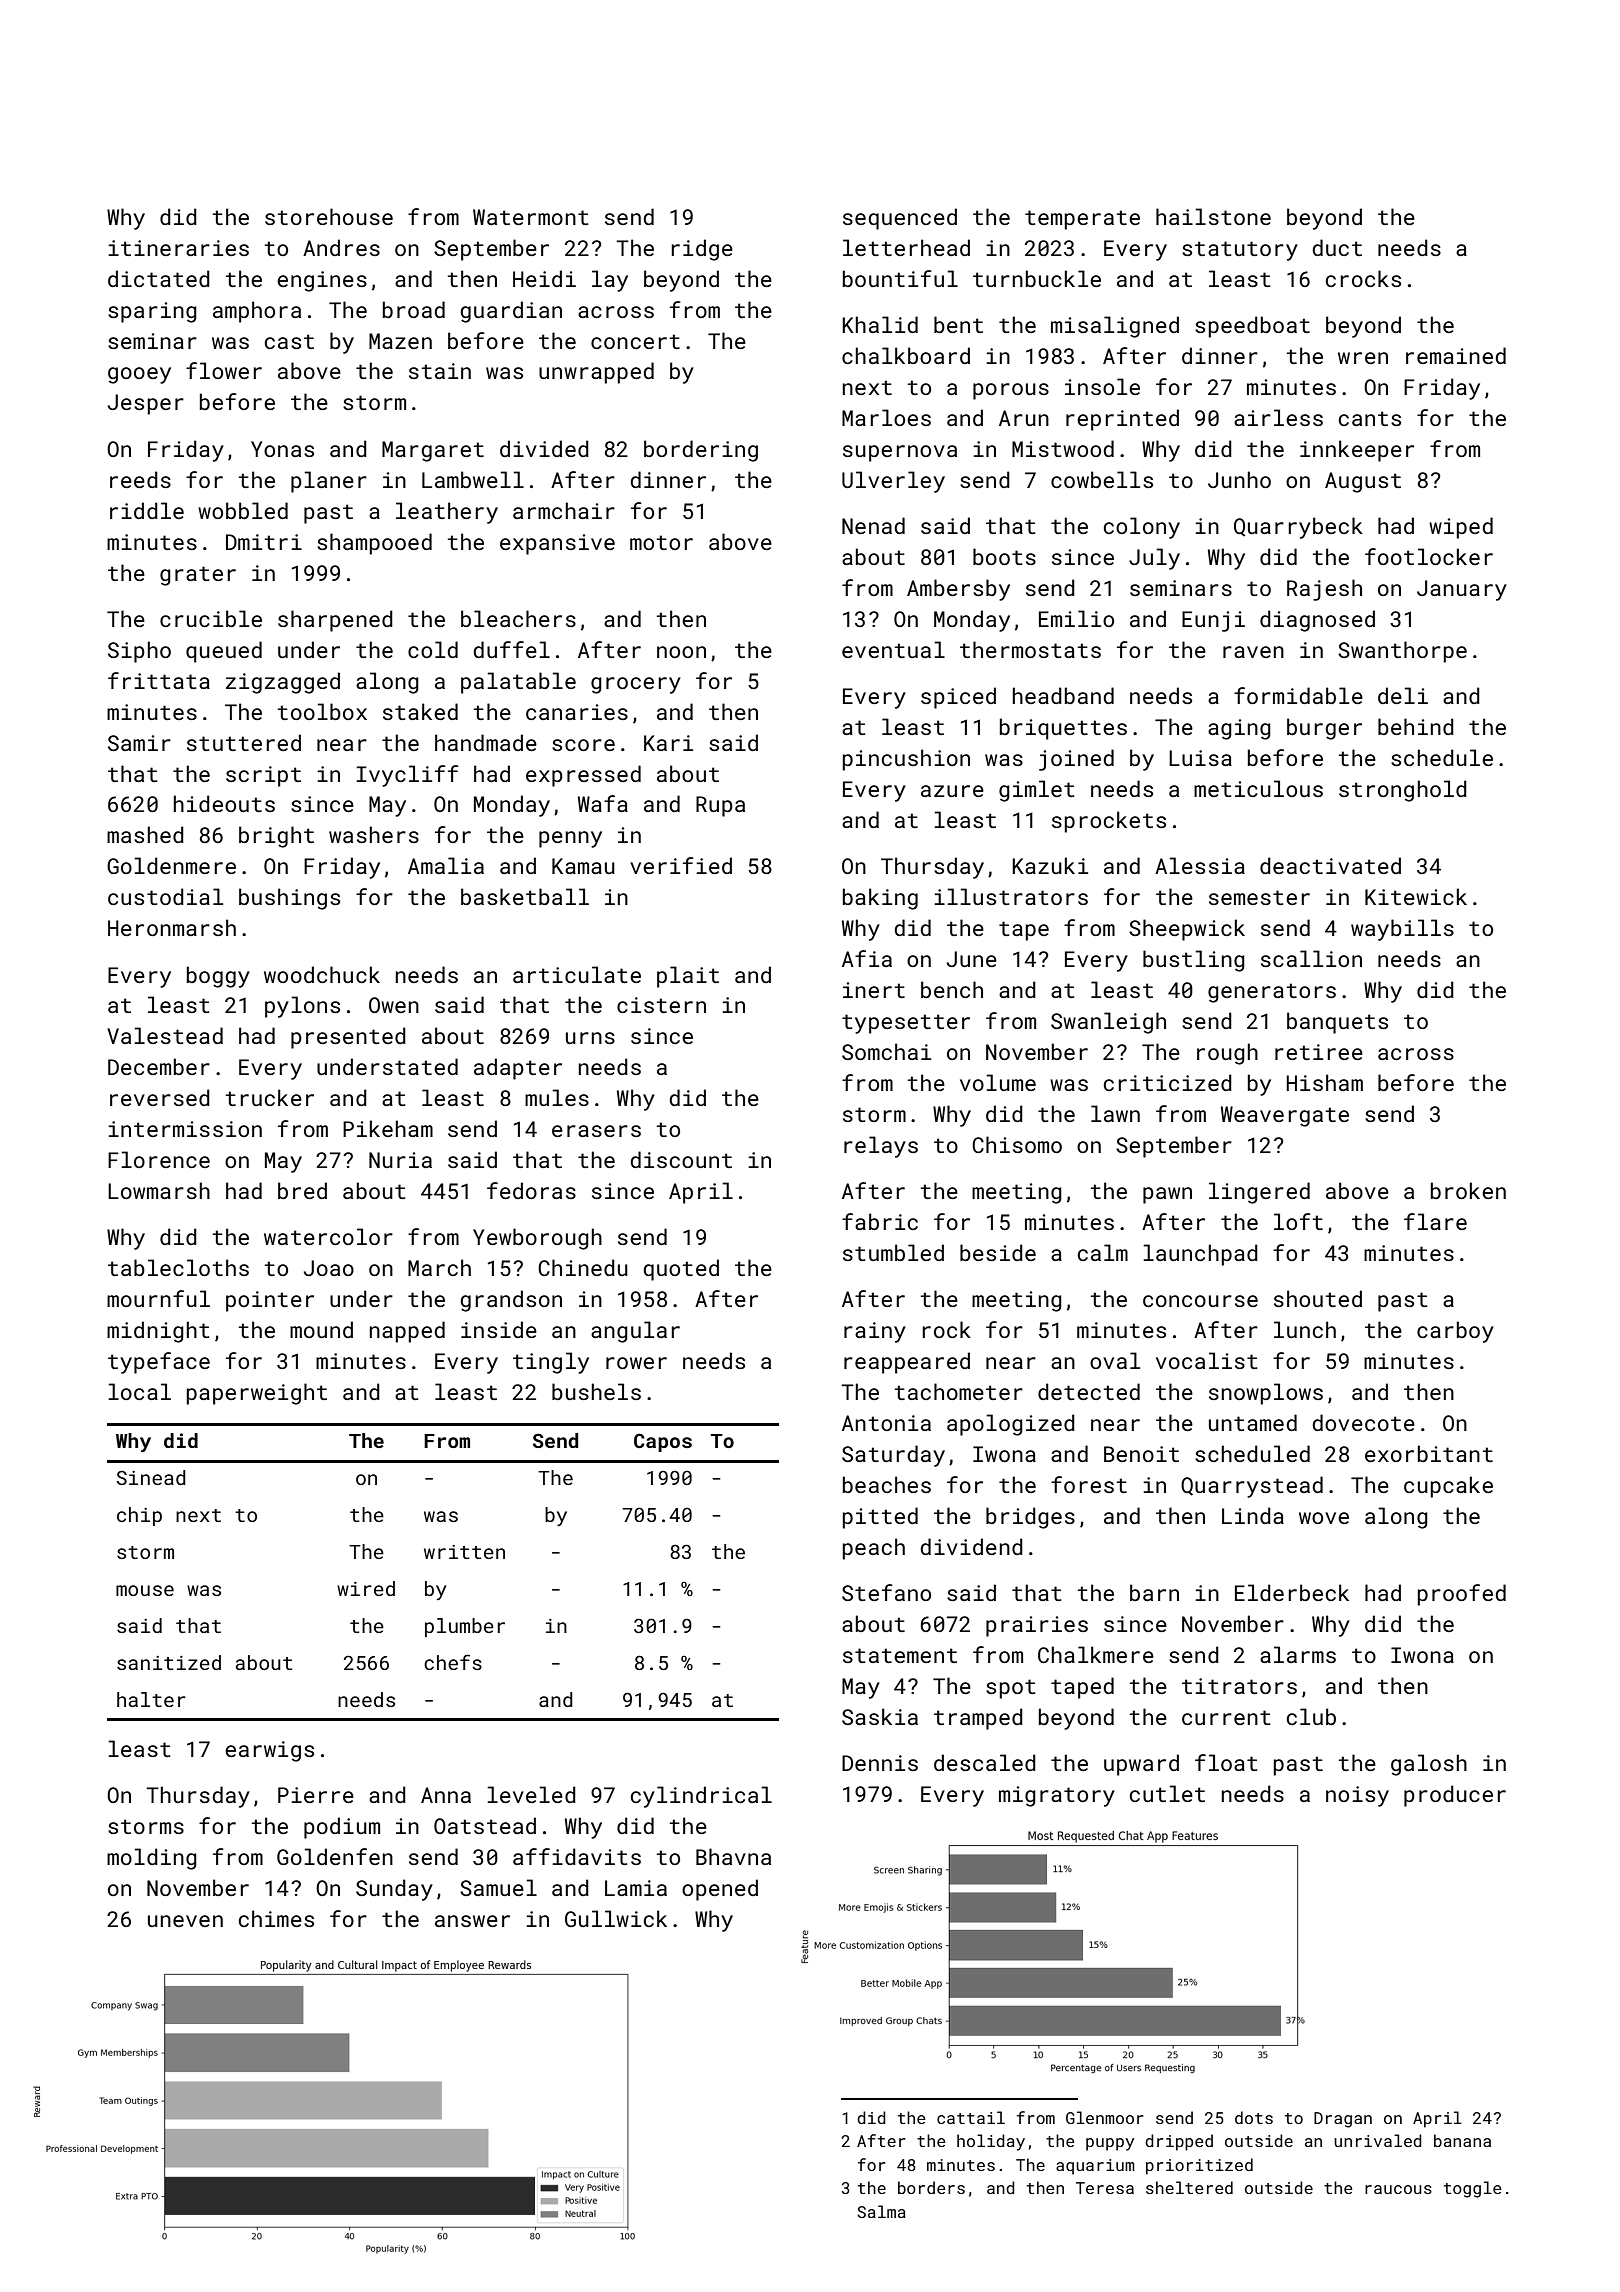 The height and width of the image is (2292, 1620). Describe the element at coordinates (1252, 327) in the image. I see `speedboat` at that location.
